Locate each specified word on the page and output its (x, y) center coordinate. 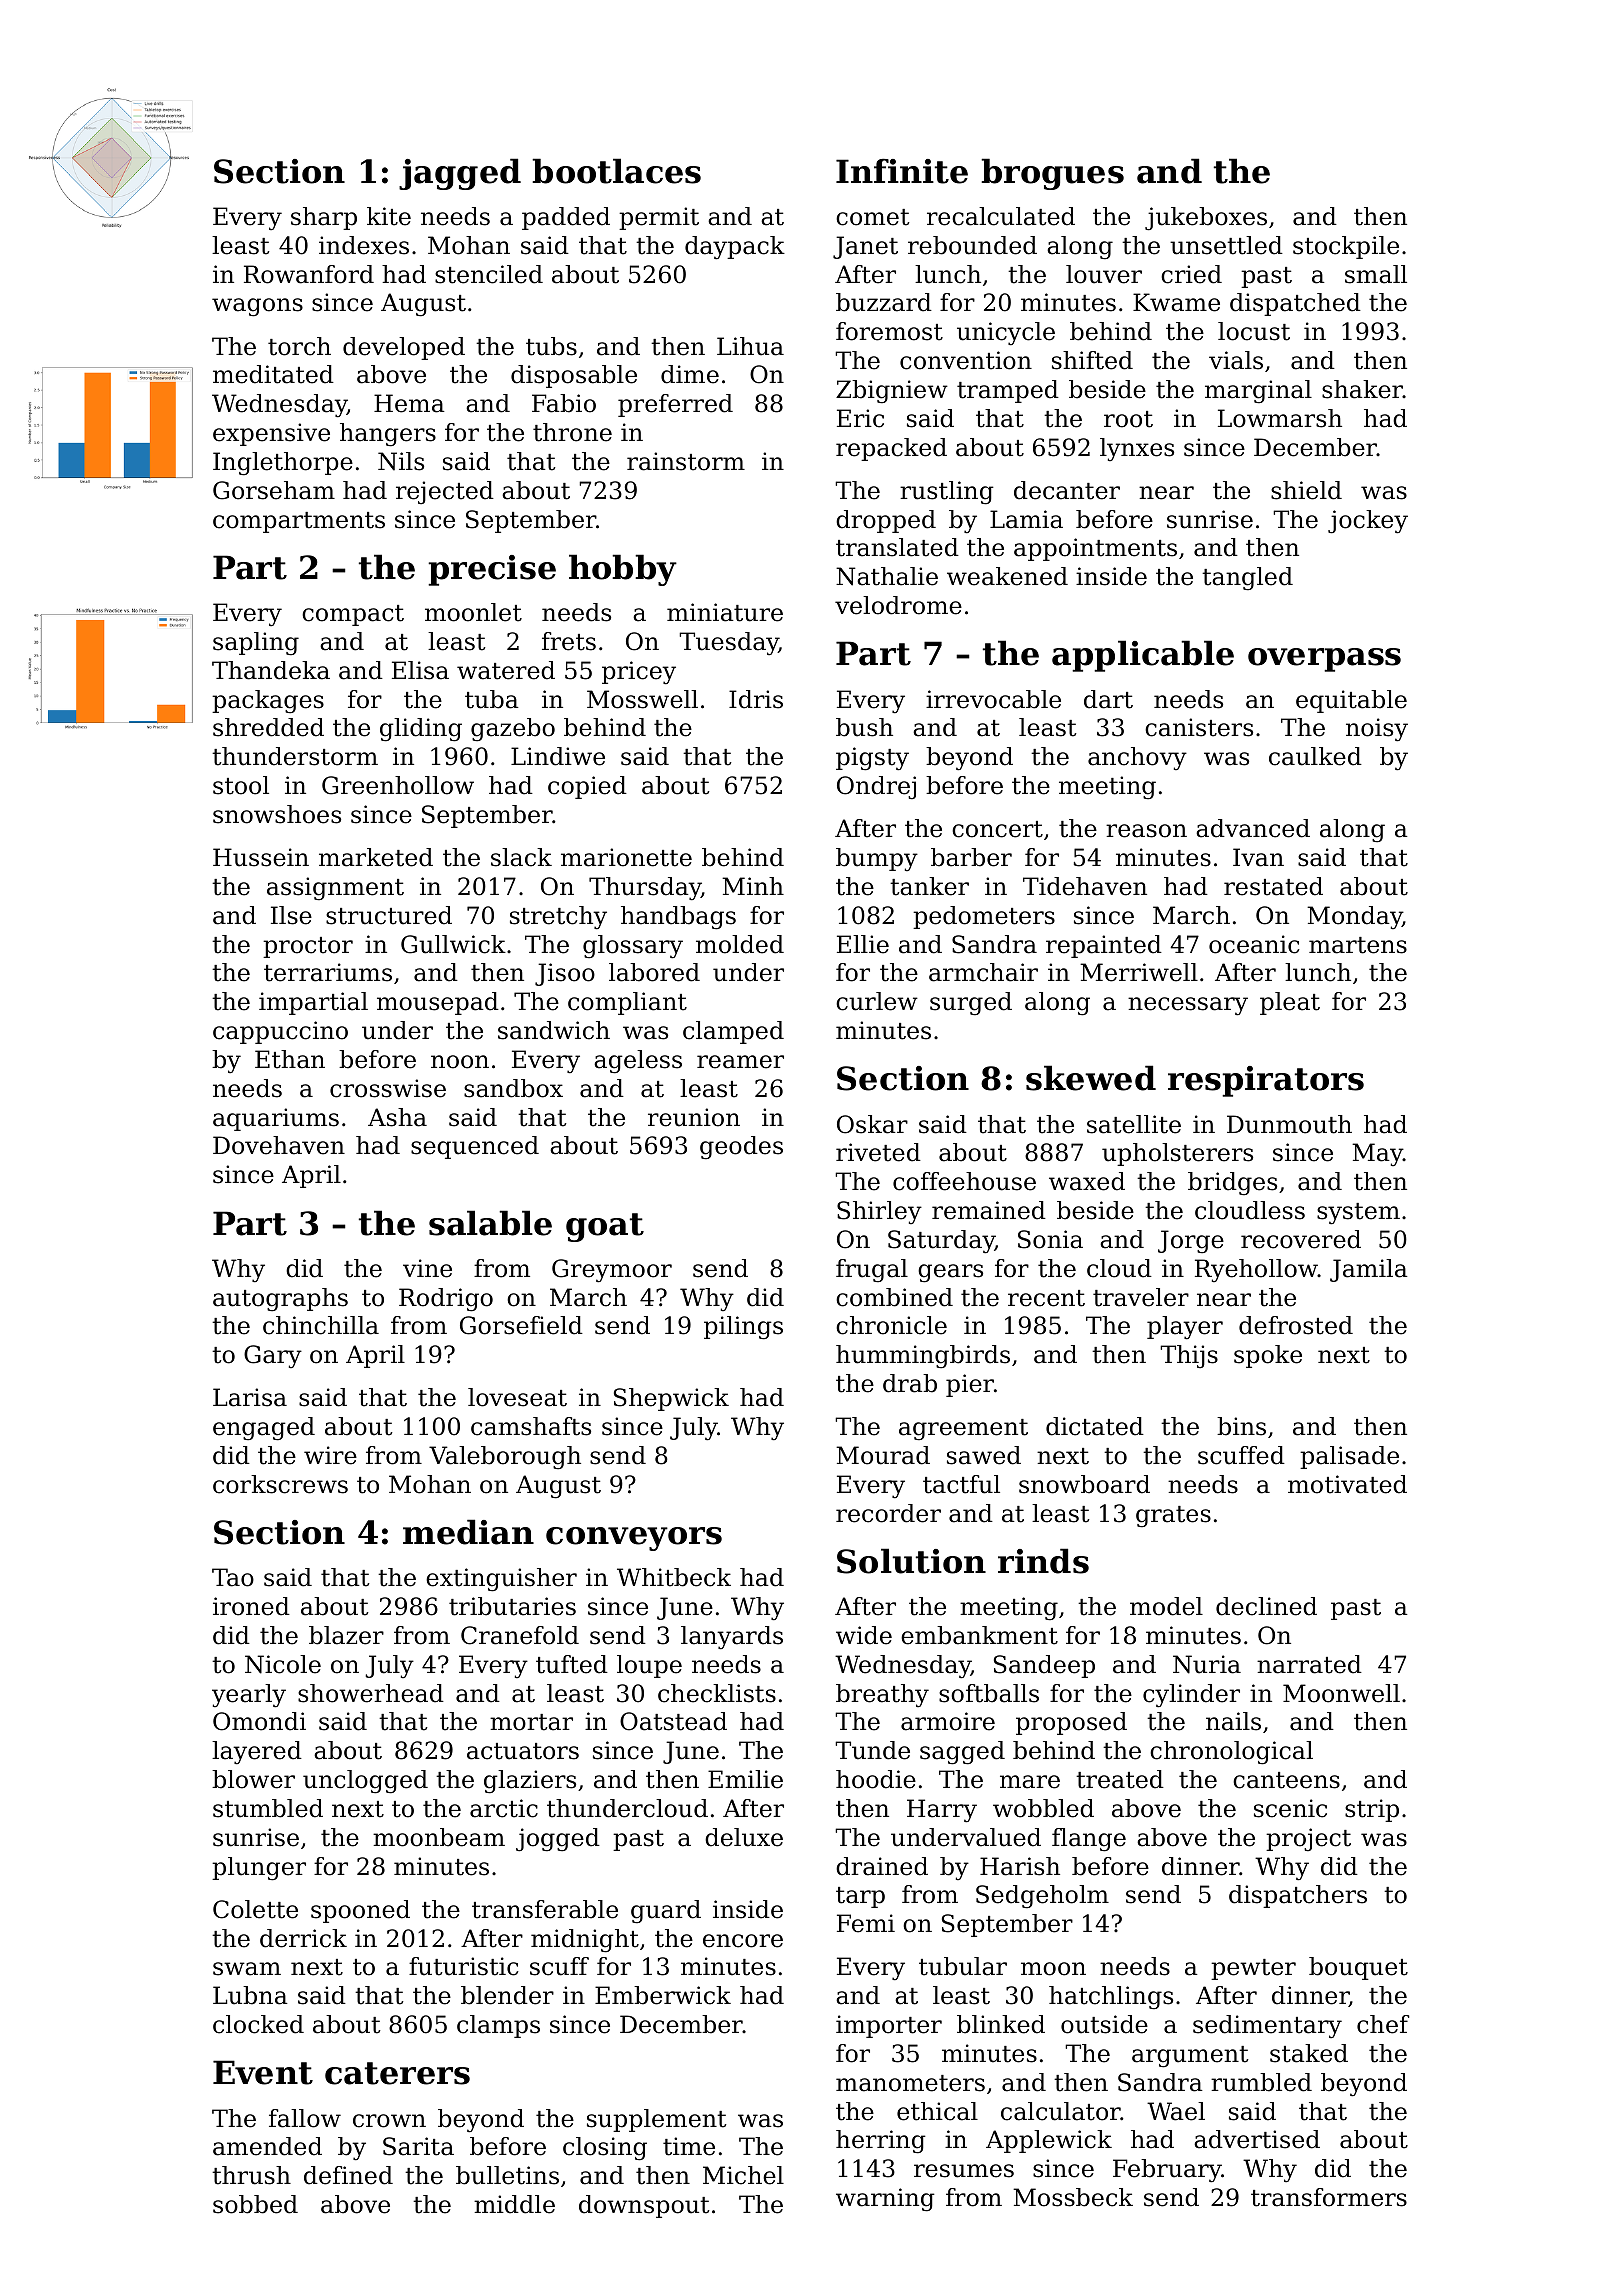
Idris (756, 699)
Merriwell (1139, 972)
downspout (644, 2206)
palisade (1349, 1457)
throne (572, 432)
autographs (280, 1300)
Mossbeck (1073, 2197)
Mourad (883, 1455)
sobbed (255, 2204)
